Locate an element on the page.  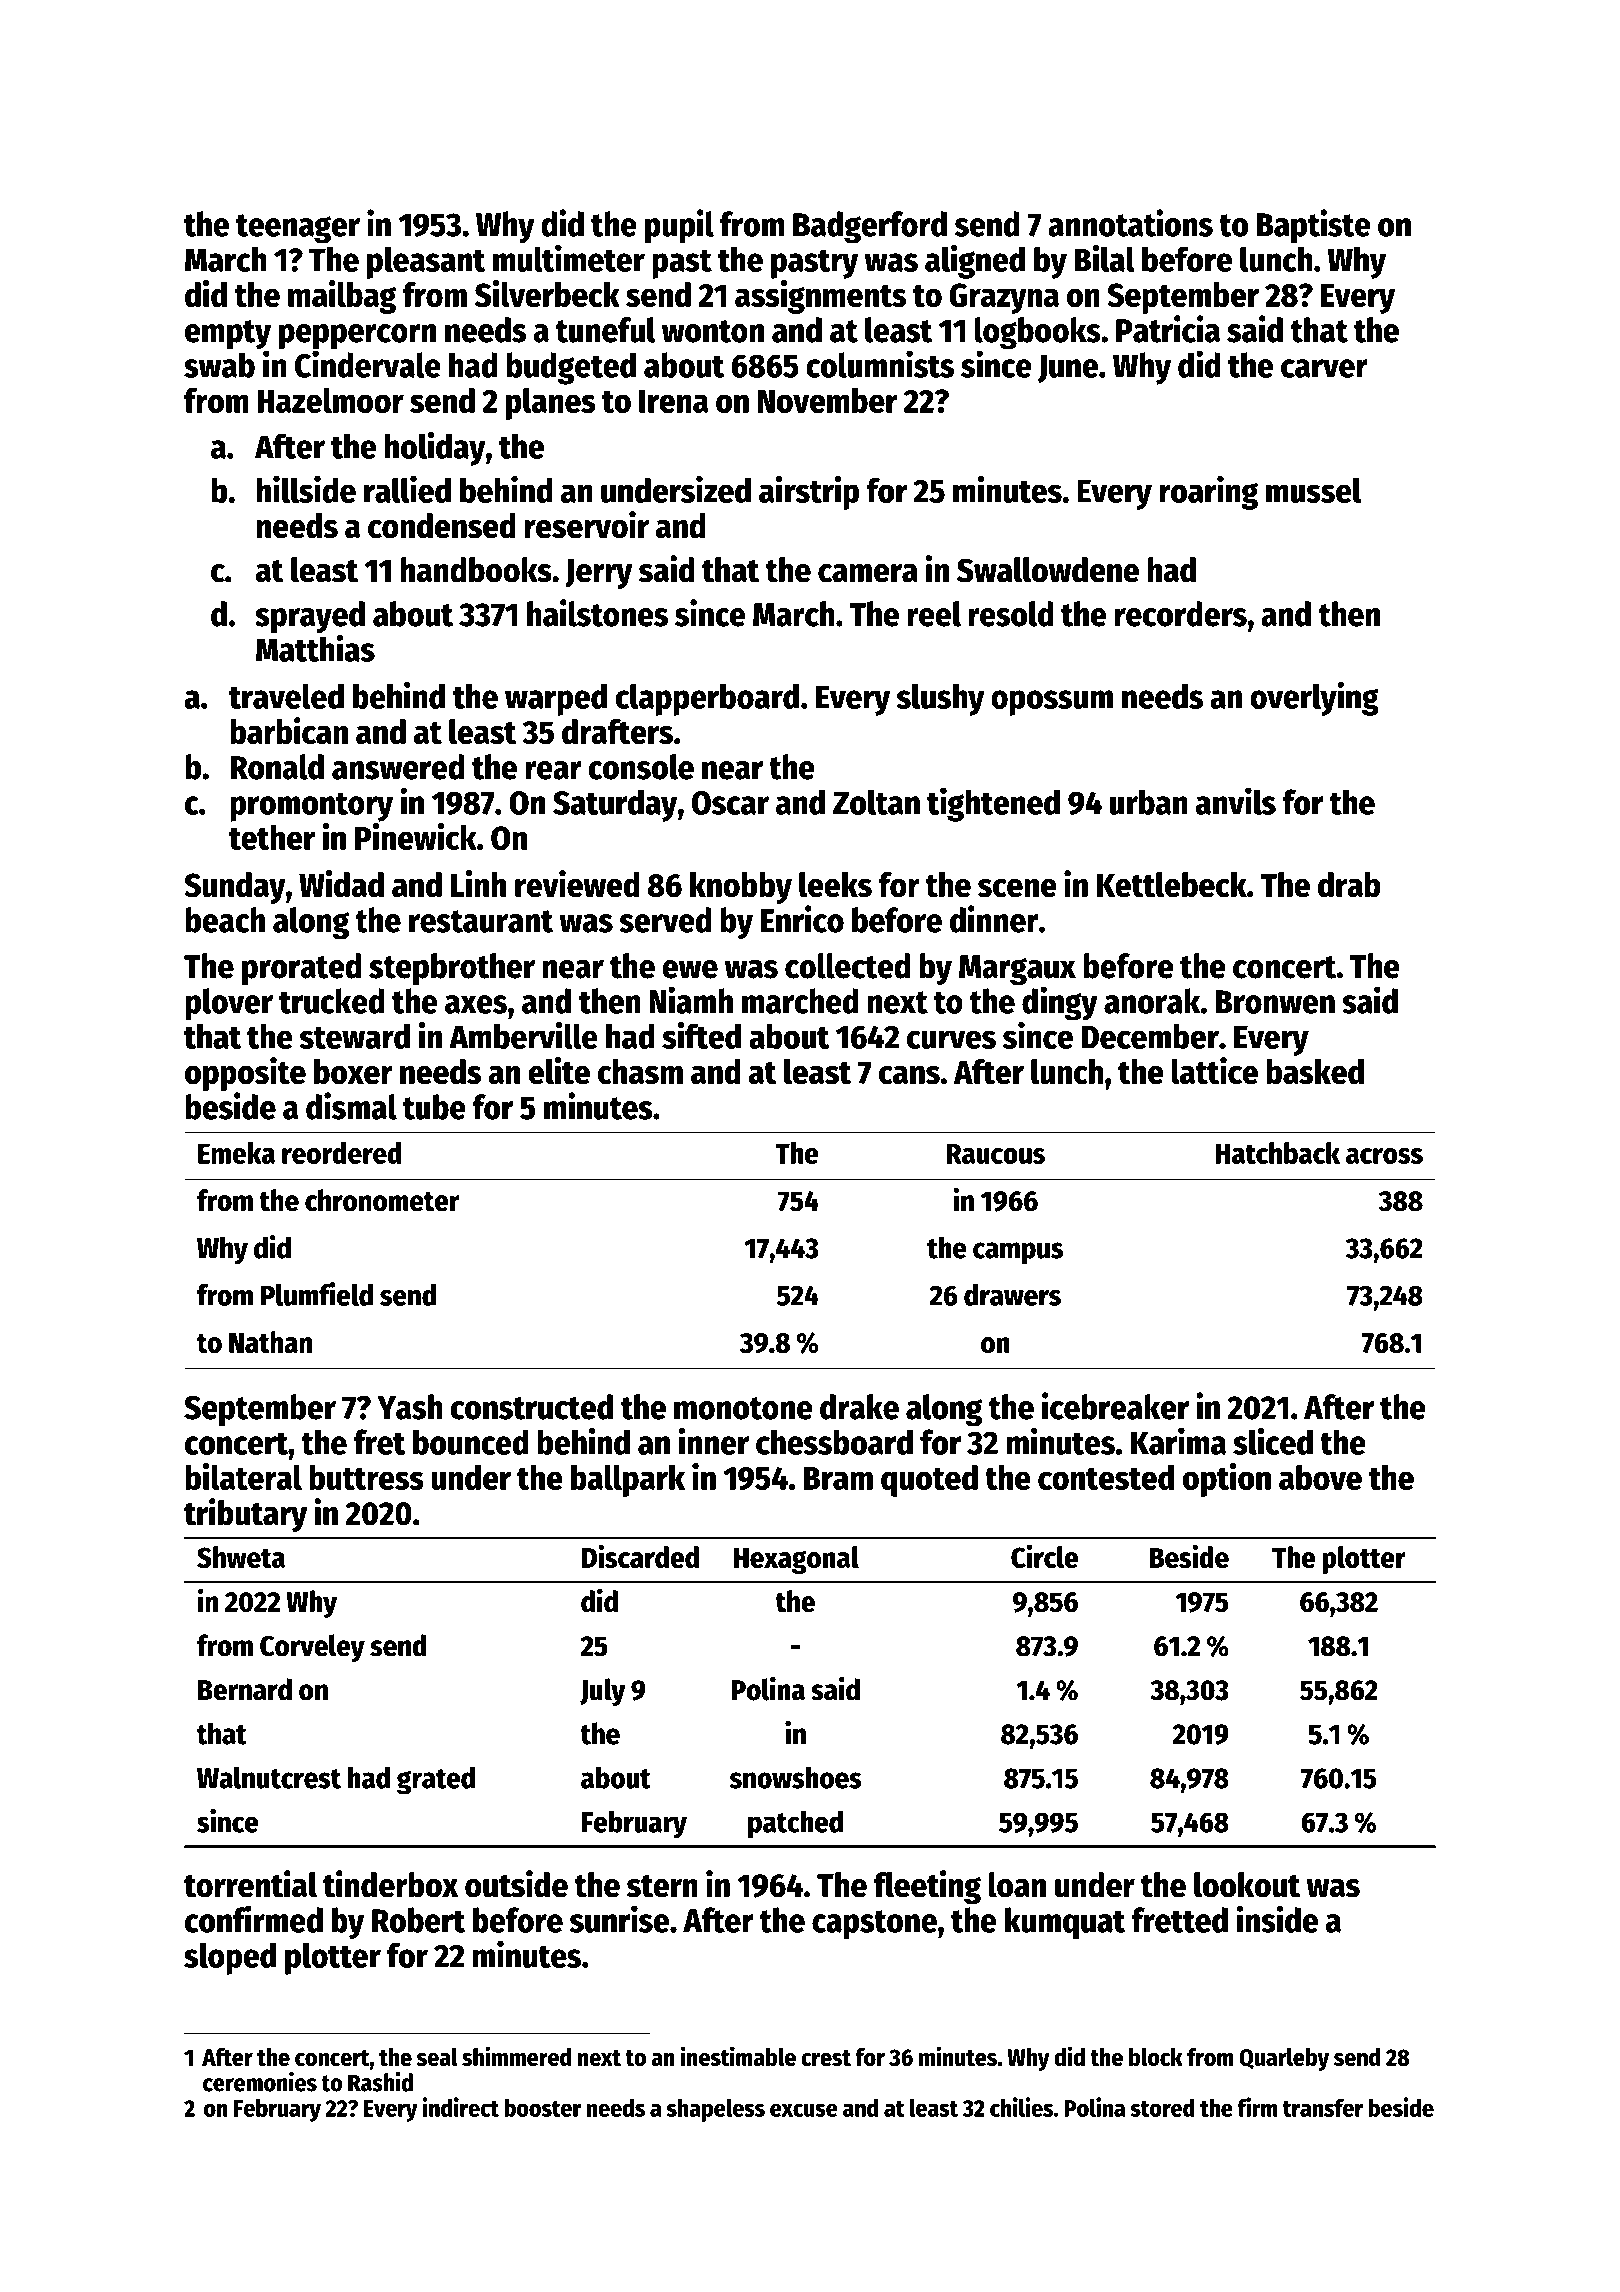
icebreaker is located at coordinates (1115, 1406).
